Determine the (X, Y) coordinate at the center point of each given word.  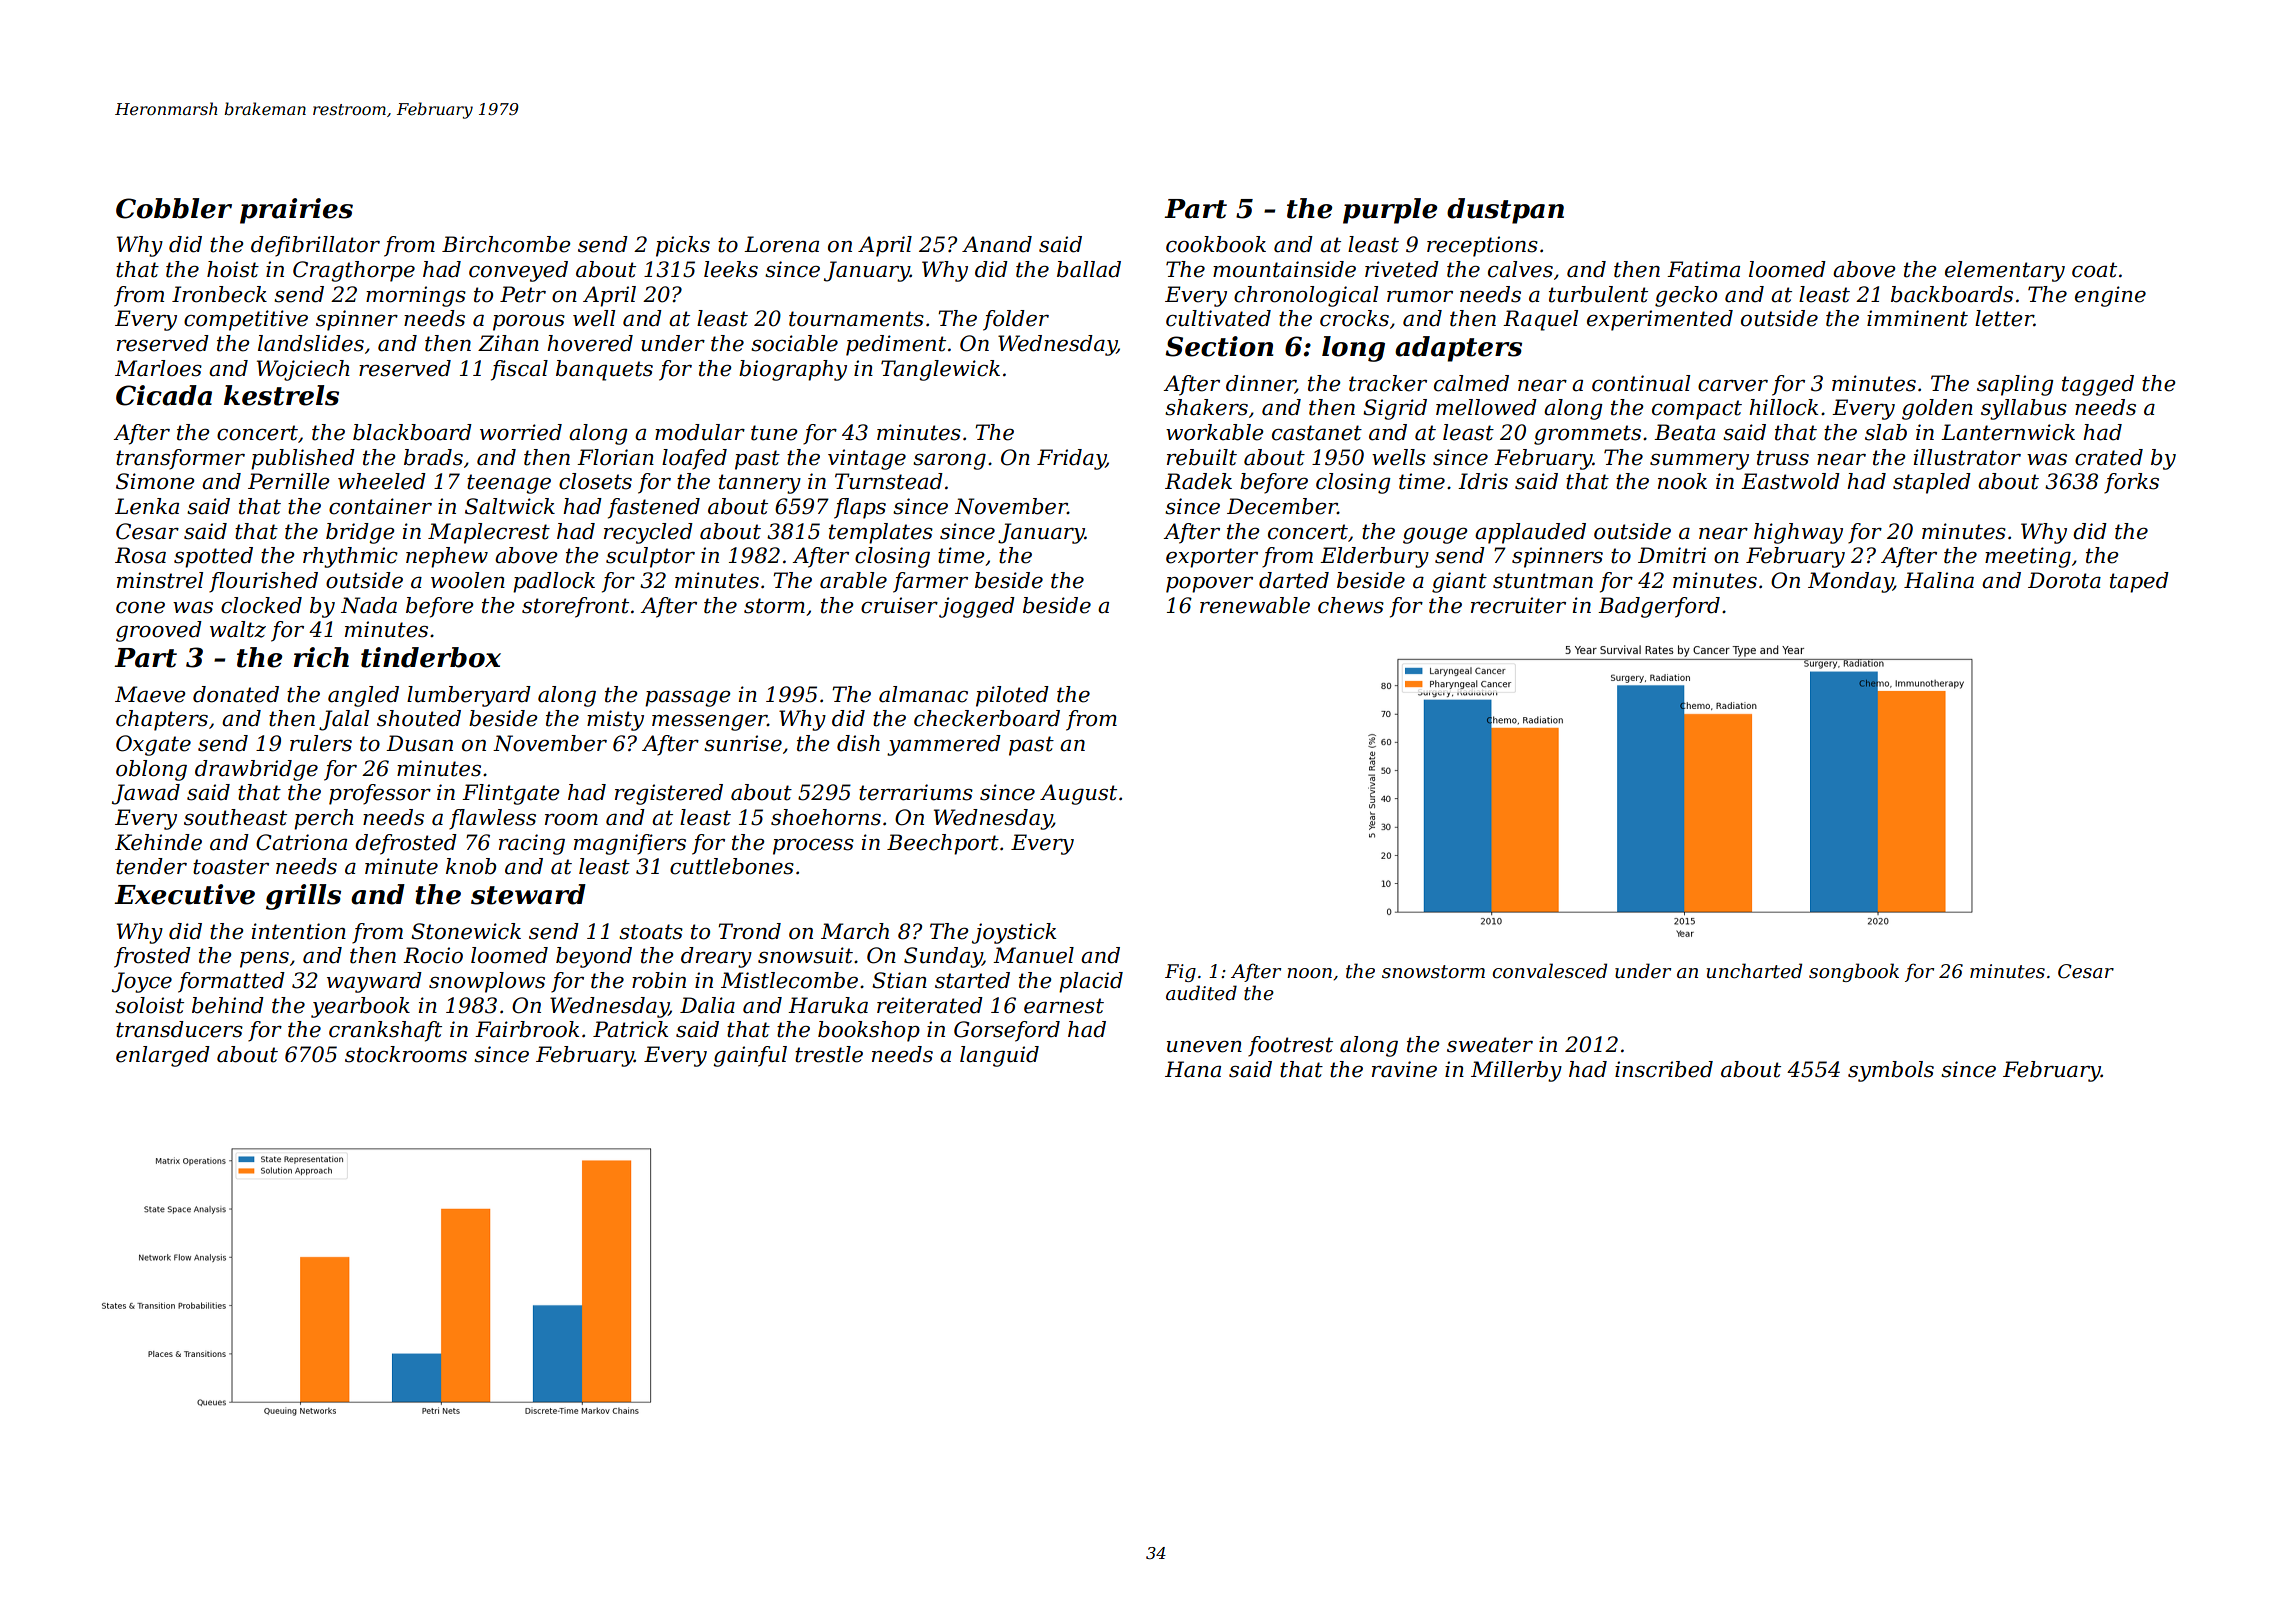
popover (1209, 584)
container (380, 506)
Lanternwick (2008, 432)
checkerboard (987, 718)
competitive (246, 320)
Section (1219, 346)
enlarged (163, 1056)
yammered (944, 745)
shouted (419, 718)
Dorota (2064, 580)
